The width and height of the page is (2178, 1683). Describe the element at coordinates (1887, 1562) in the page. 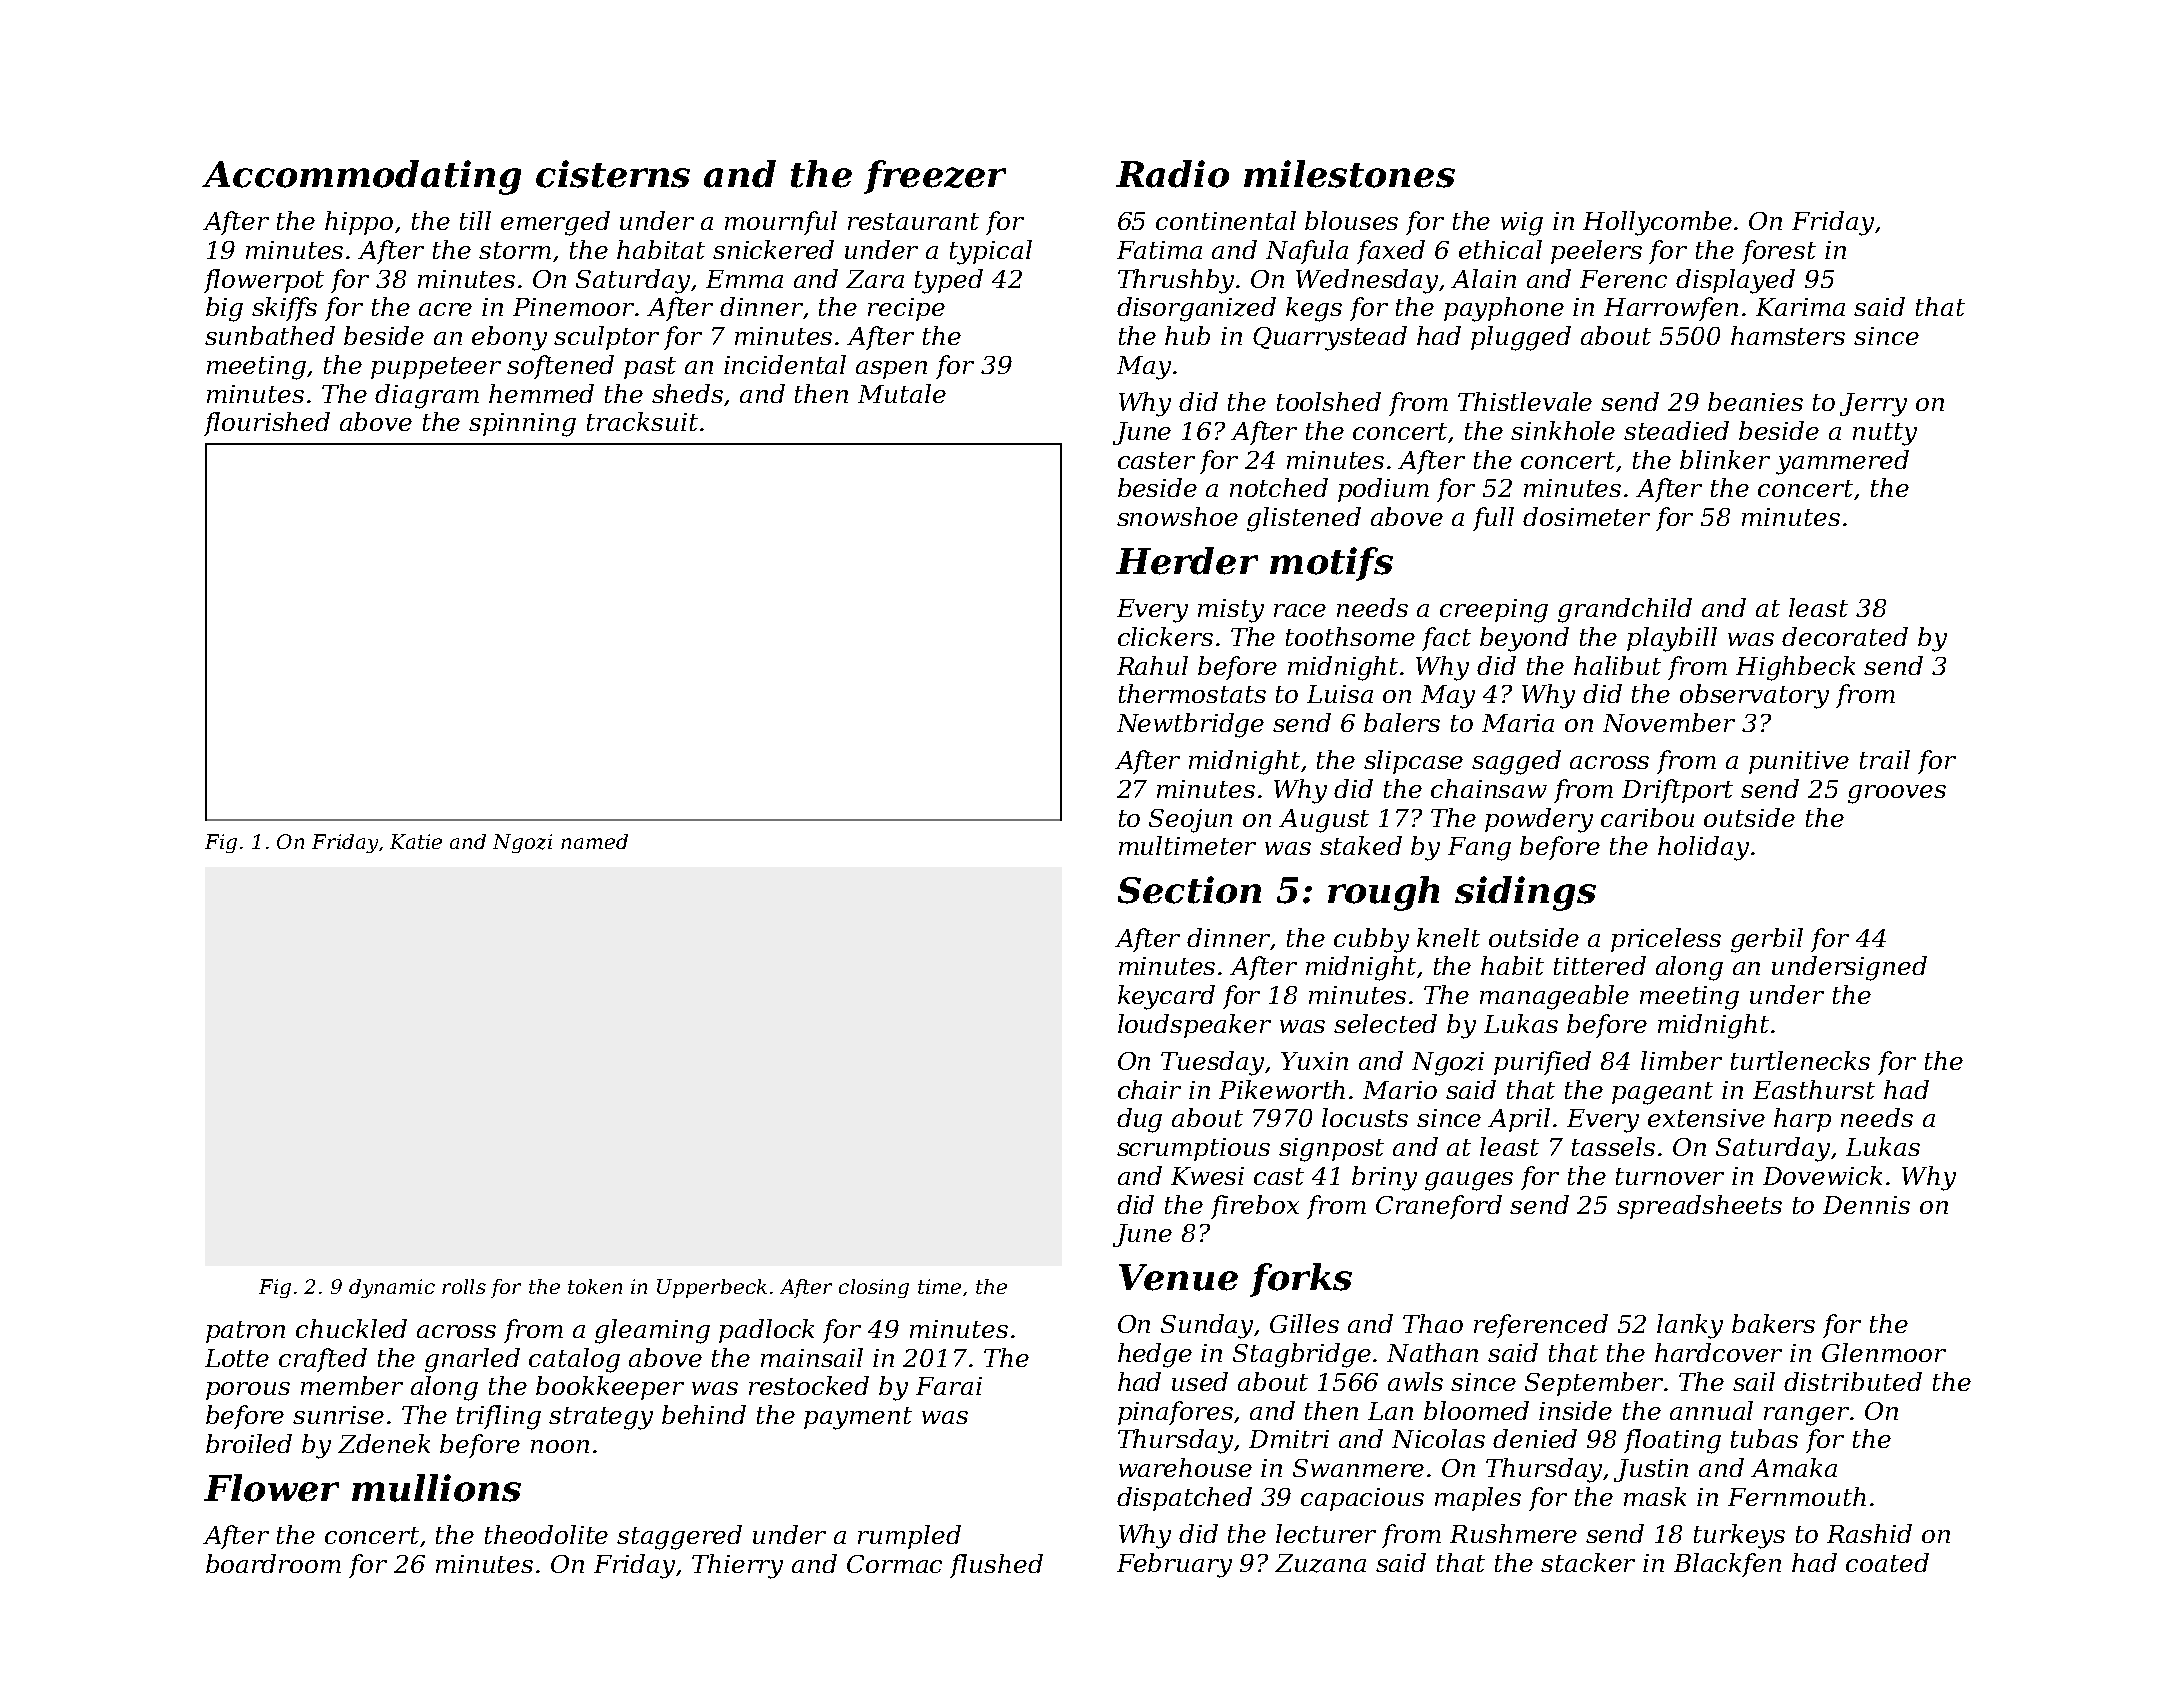

I see `coated` at that location.
